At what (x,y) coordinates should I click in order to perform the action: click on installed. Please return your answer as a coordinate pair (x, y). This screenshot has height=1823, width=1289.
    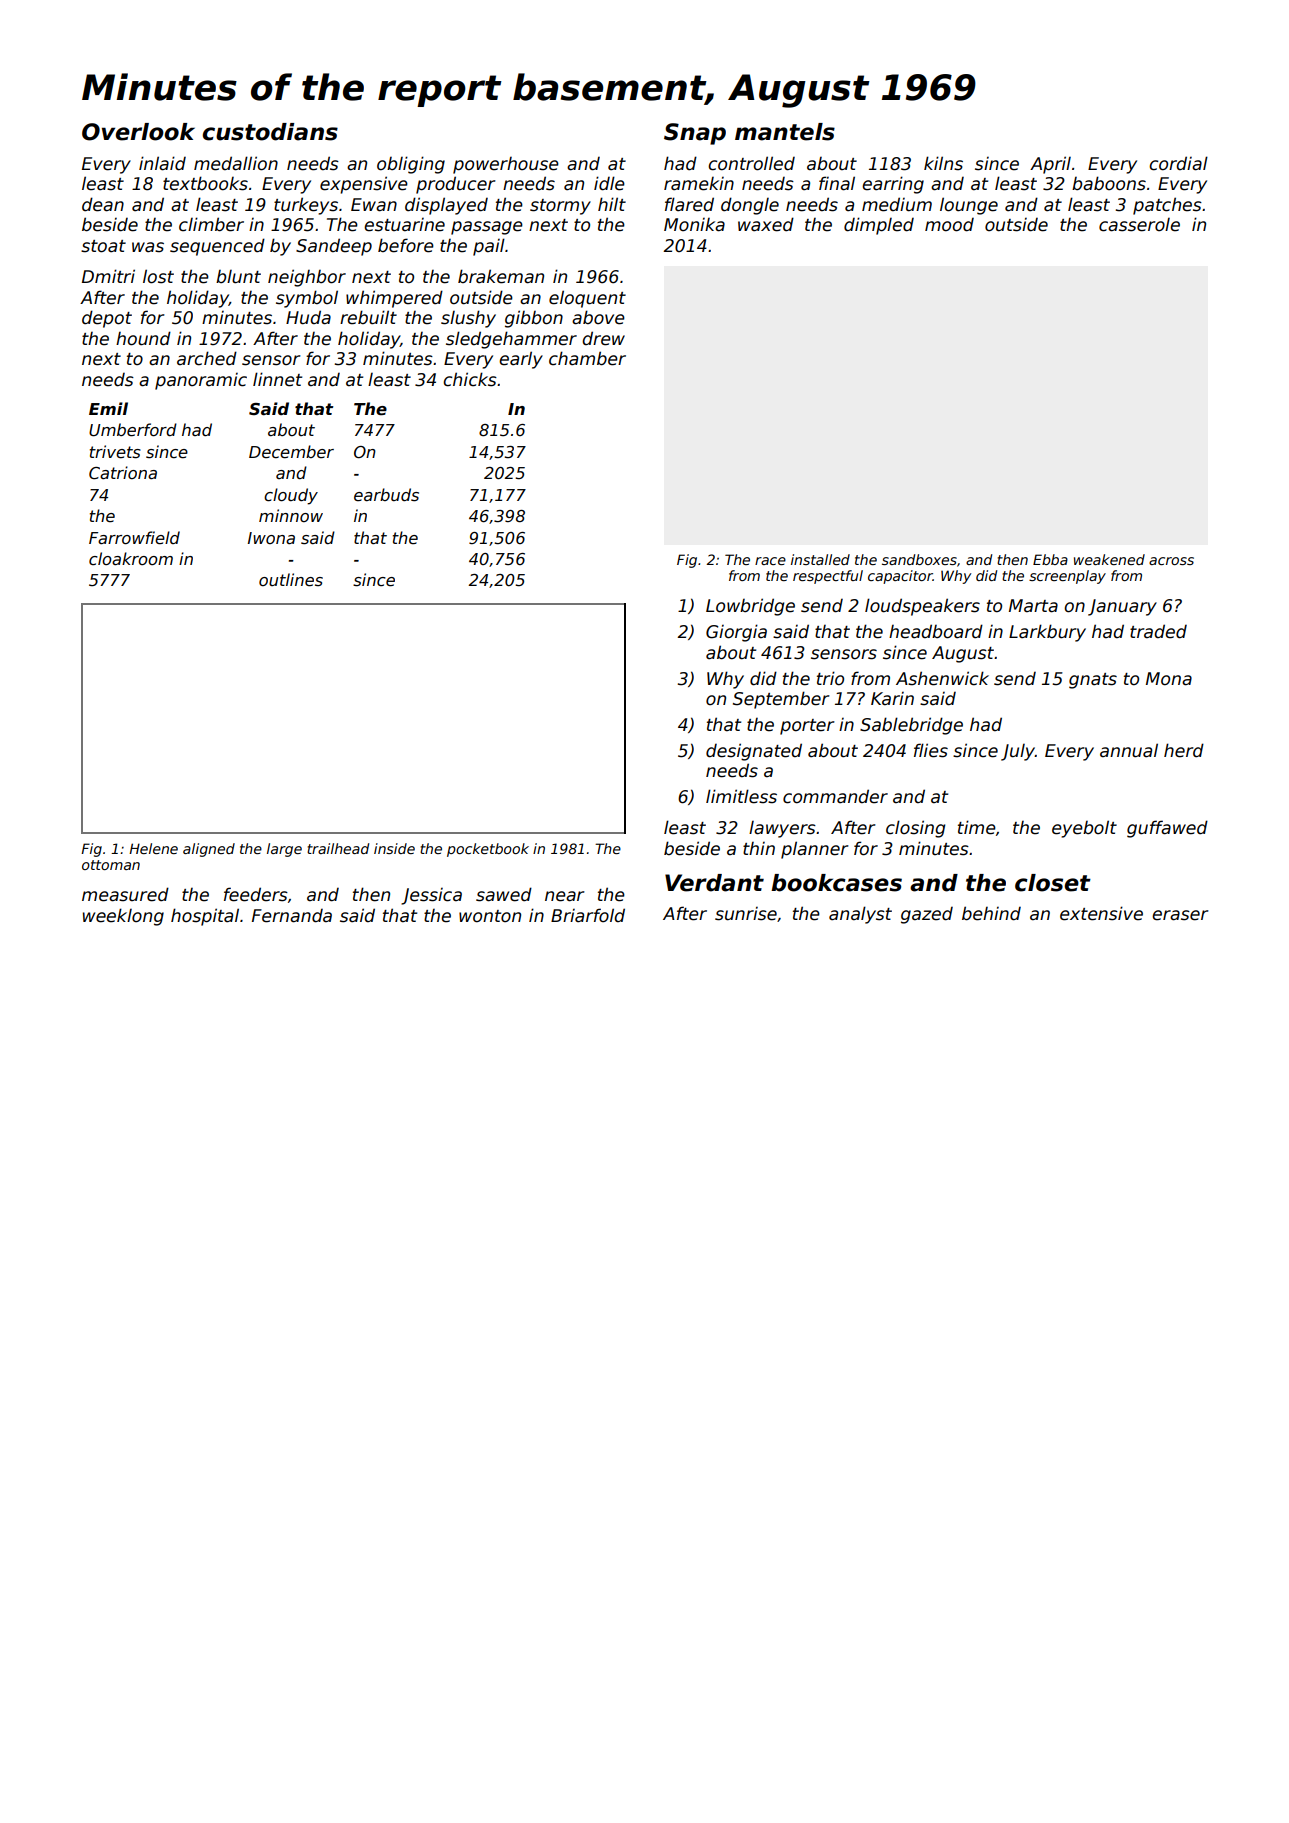
    Looking at the image, I should click on (820, 559).
